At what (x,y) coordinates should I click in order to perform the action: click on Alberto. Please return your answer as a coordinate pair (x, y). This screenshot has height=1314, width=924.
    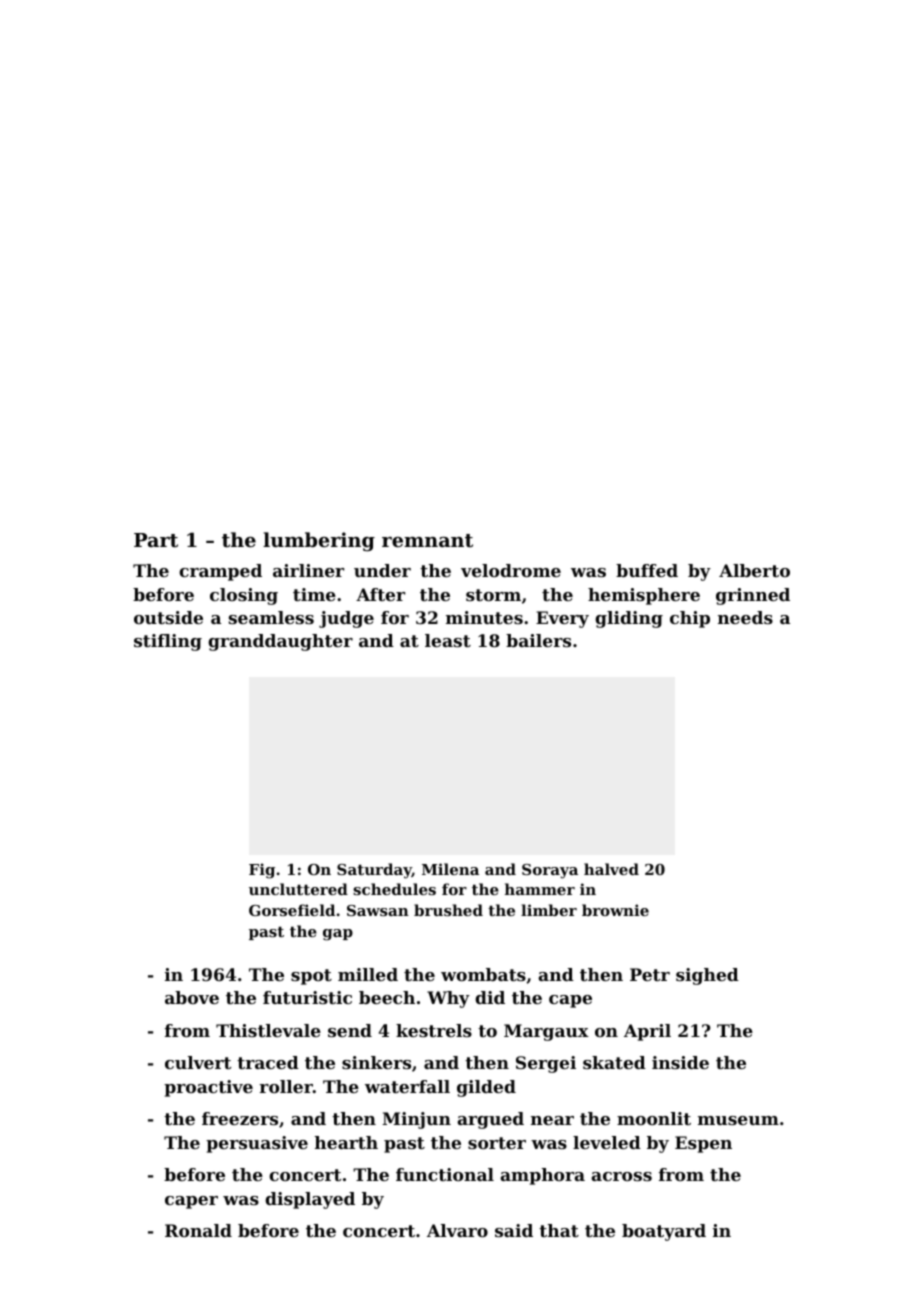
    Looking at the image, I should click on (754, 570).
